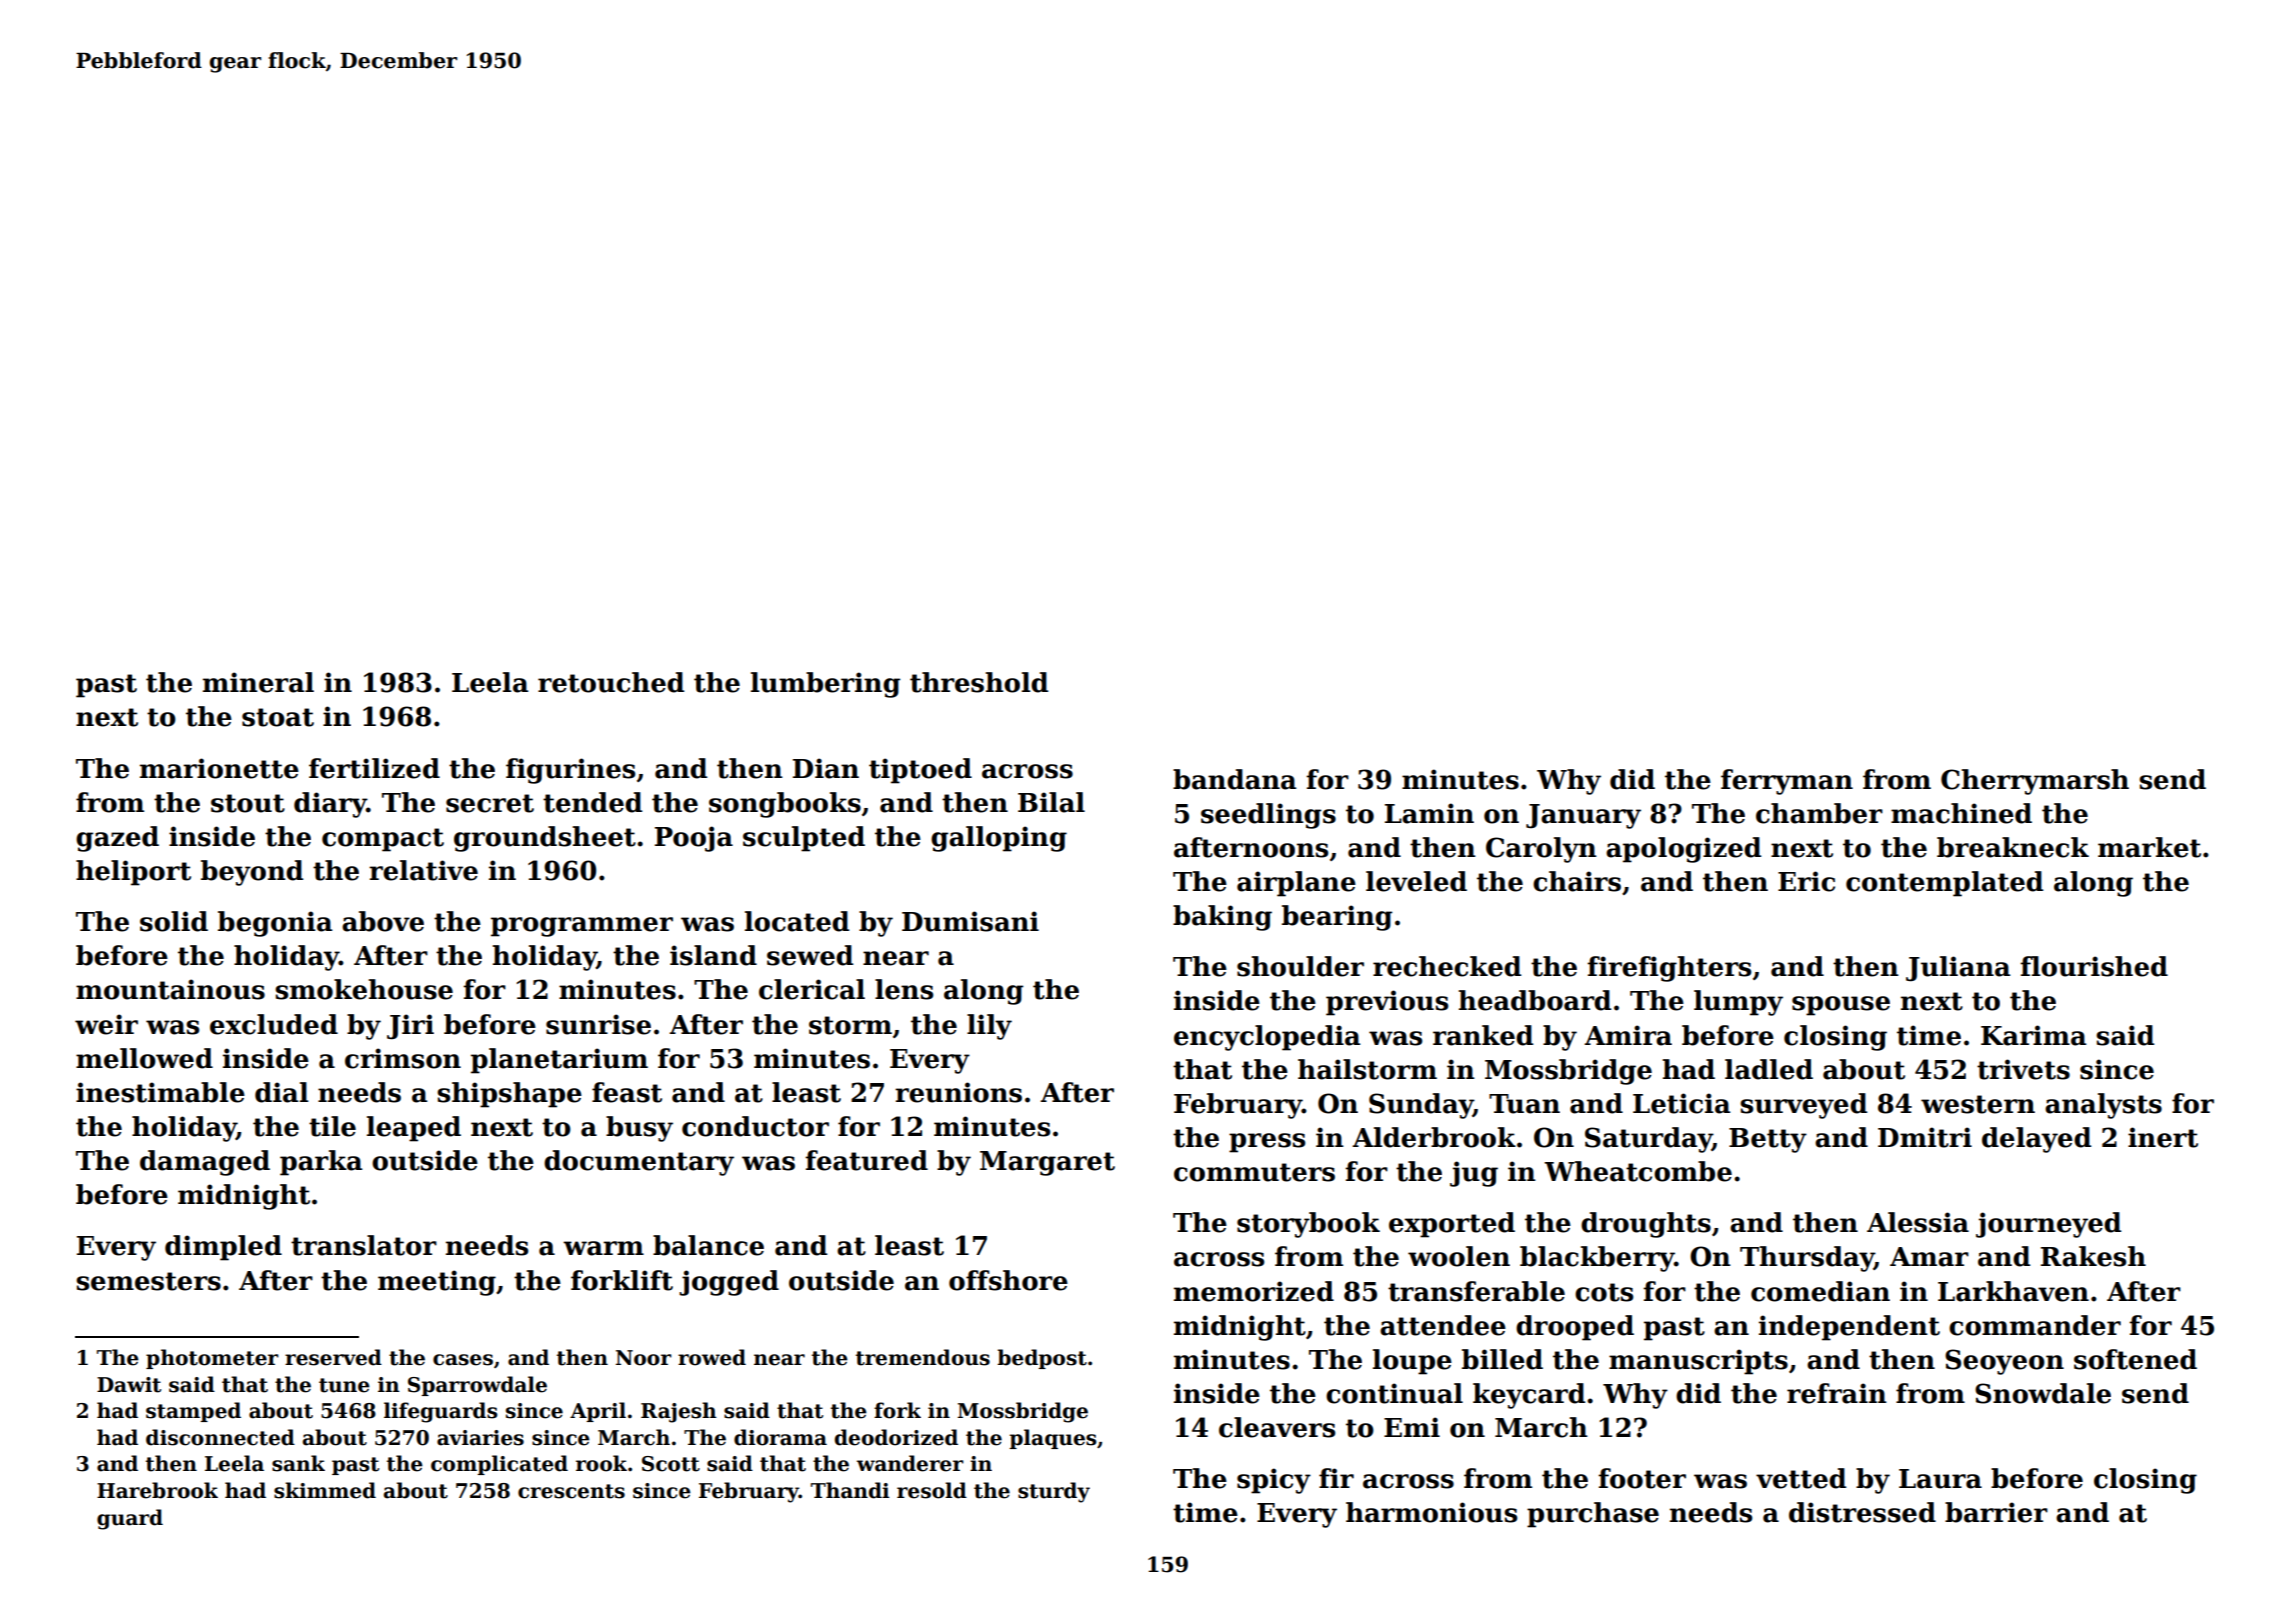  Describe the element at coordinates (2035, 782) in the screenshot. I see `Cherrymarsh` at that location.
